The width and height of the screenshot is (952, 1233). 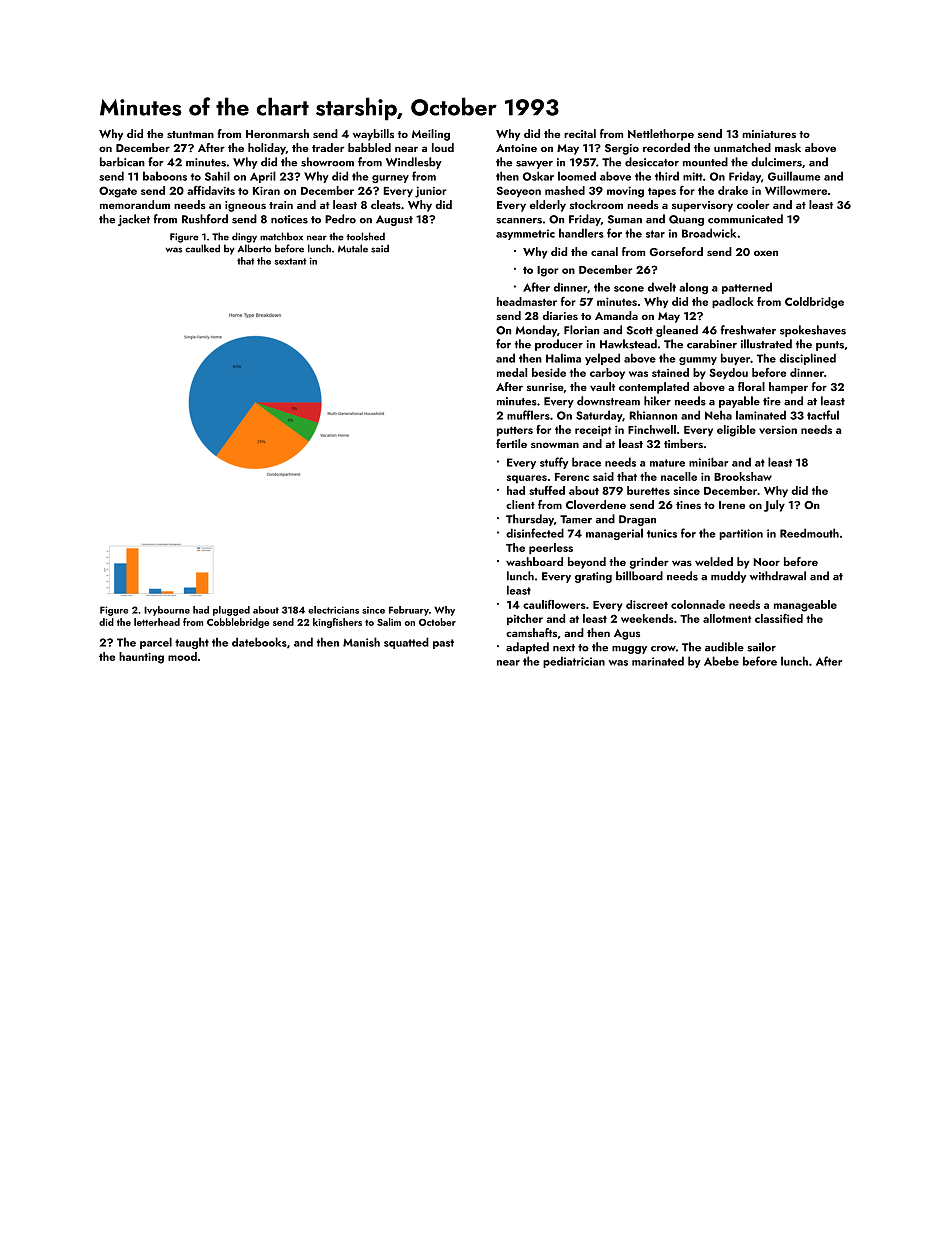 I want to click on fertile, so click(x=511, y=443).
